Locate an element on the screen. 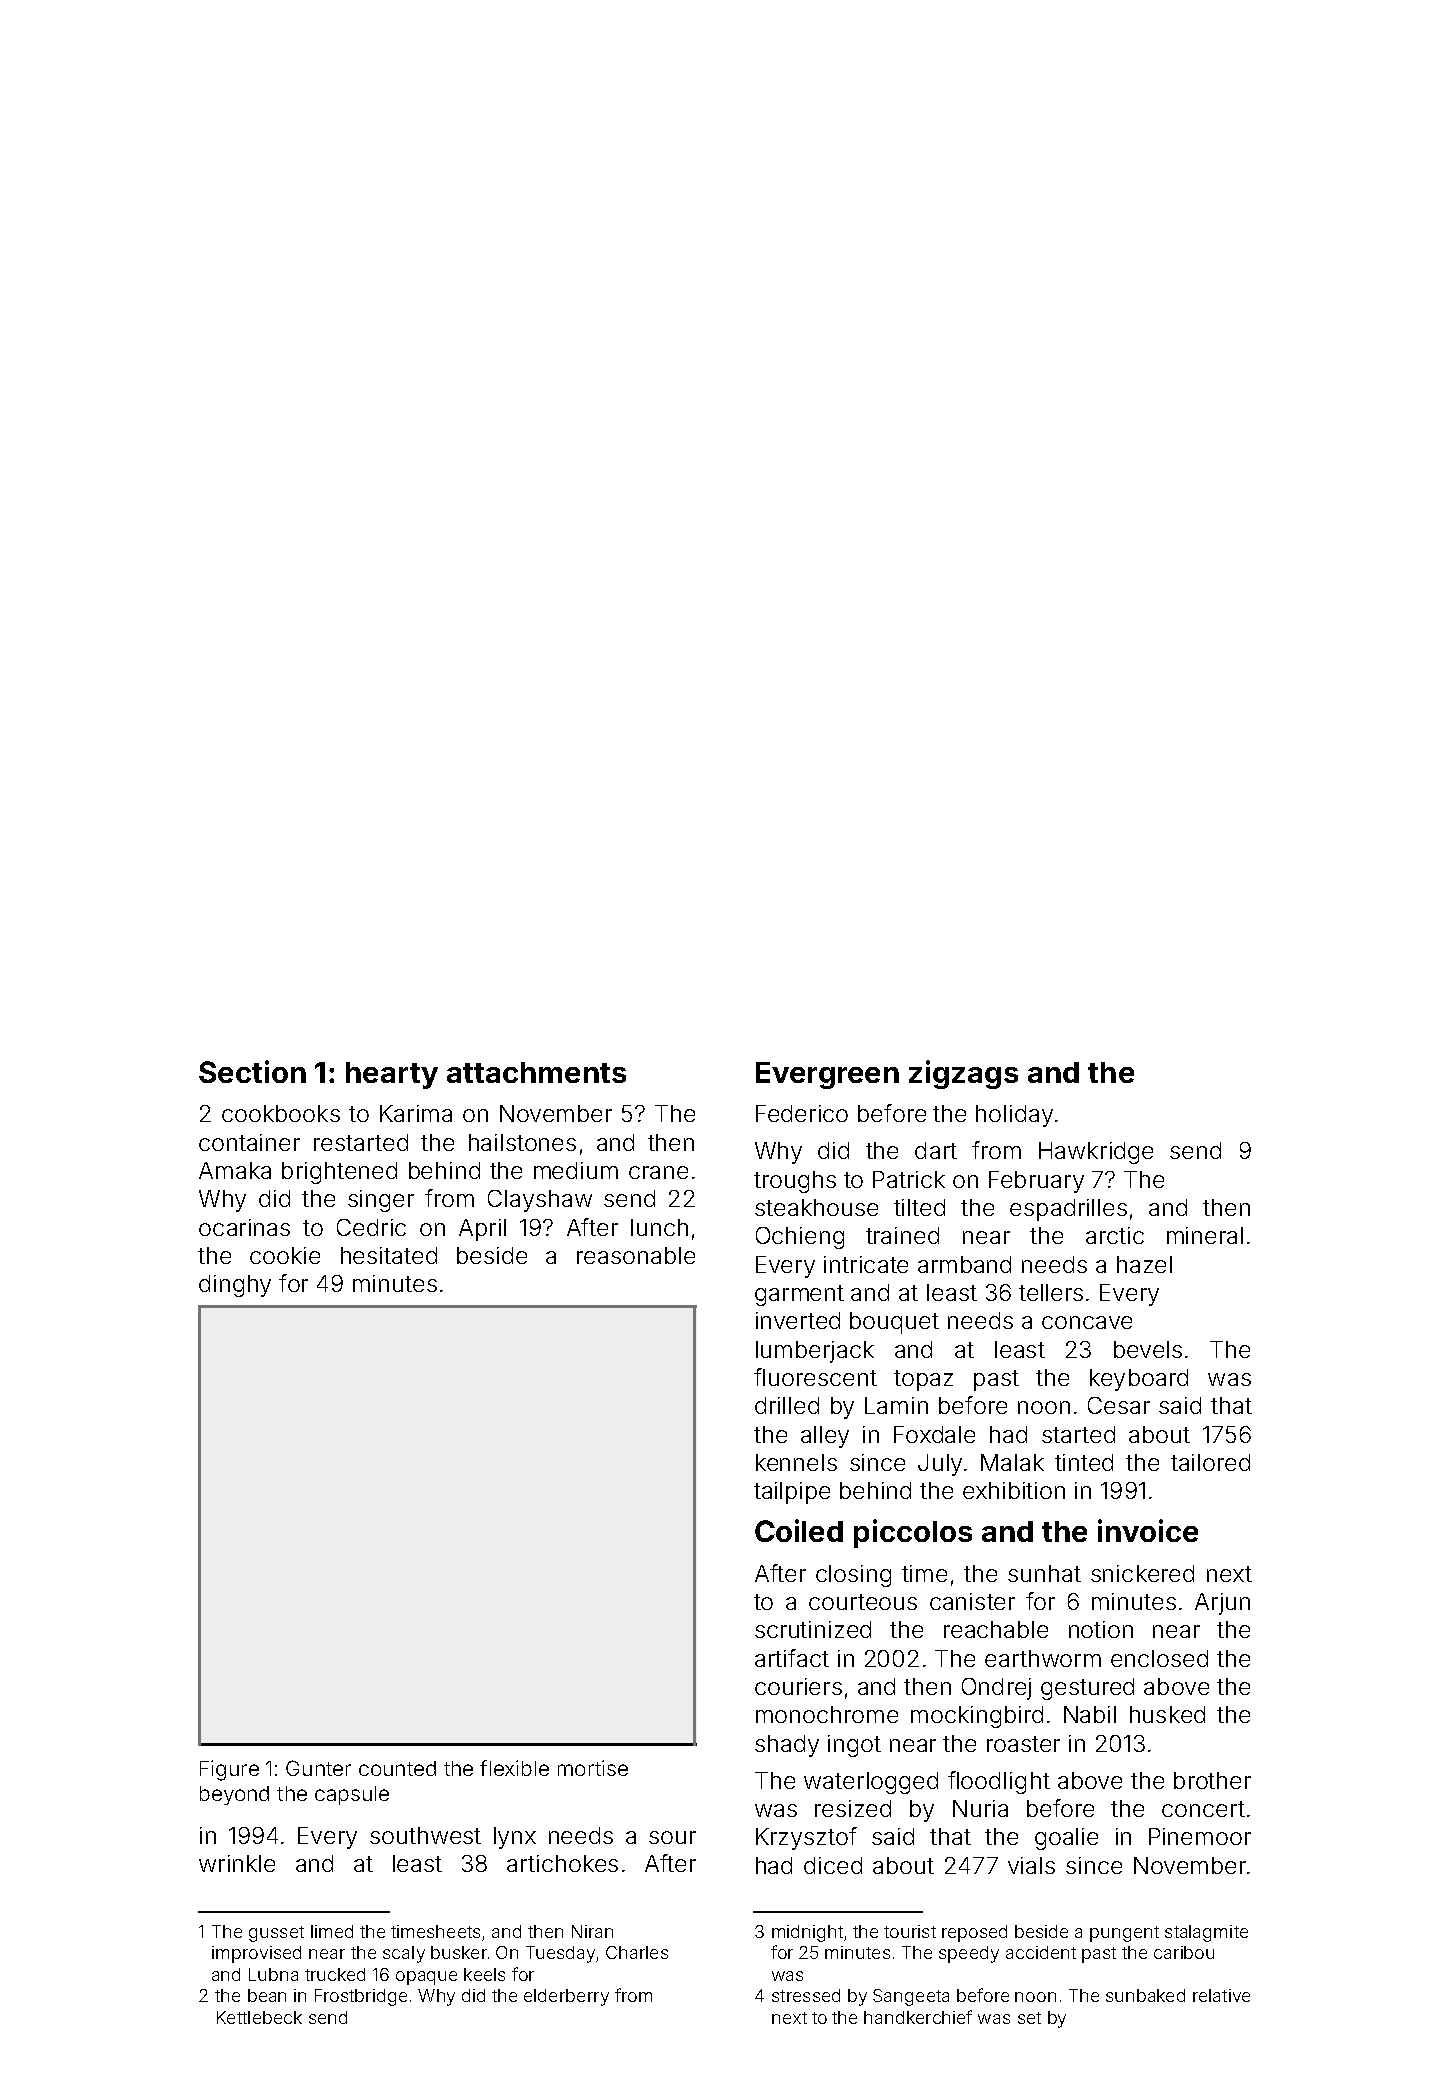 The width and height of the screenshot is (1450, 2100). accident is located at coordinates (1041, 1952).
